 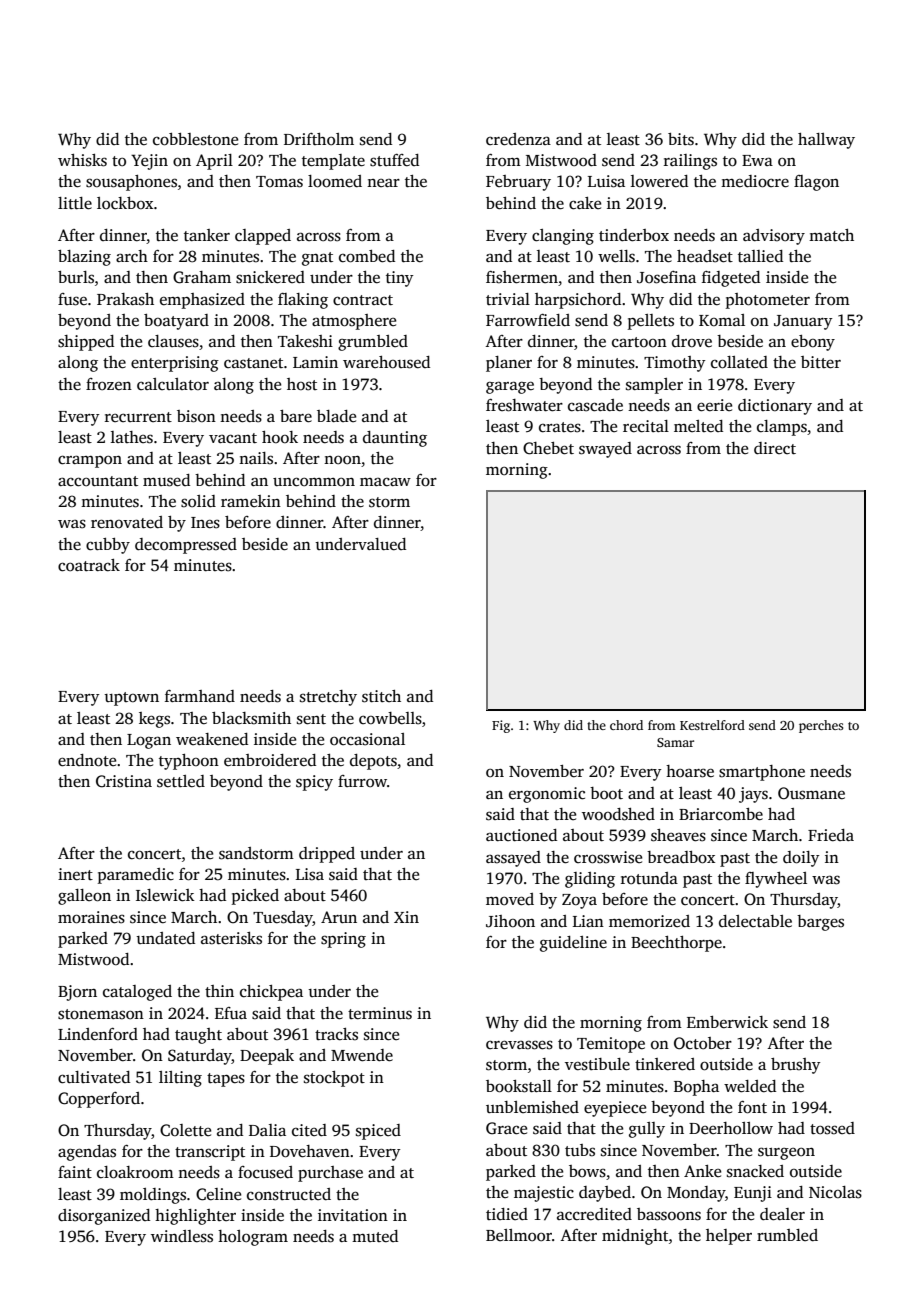 What do you see at coordinates (518, 139) in the screenshot?
I see `credenza` at bounding box center [518, 139].
